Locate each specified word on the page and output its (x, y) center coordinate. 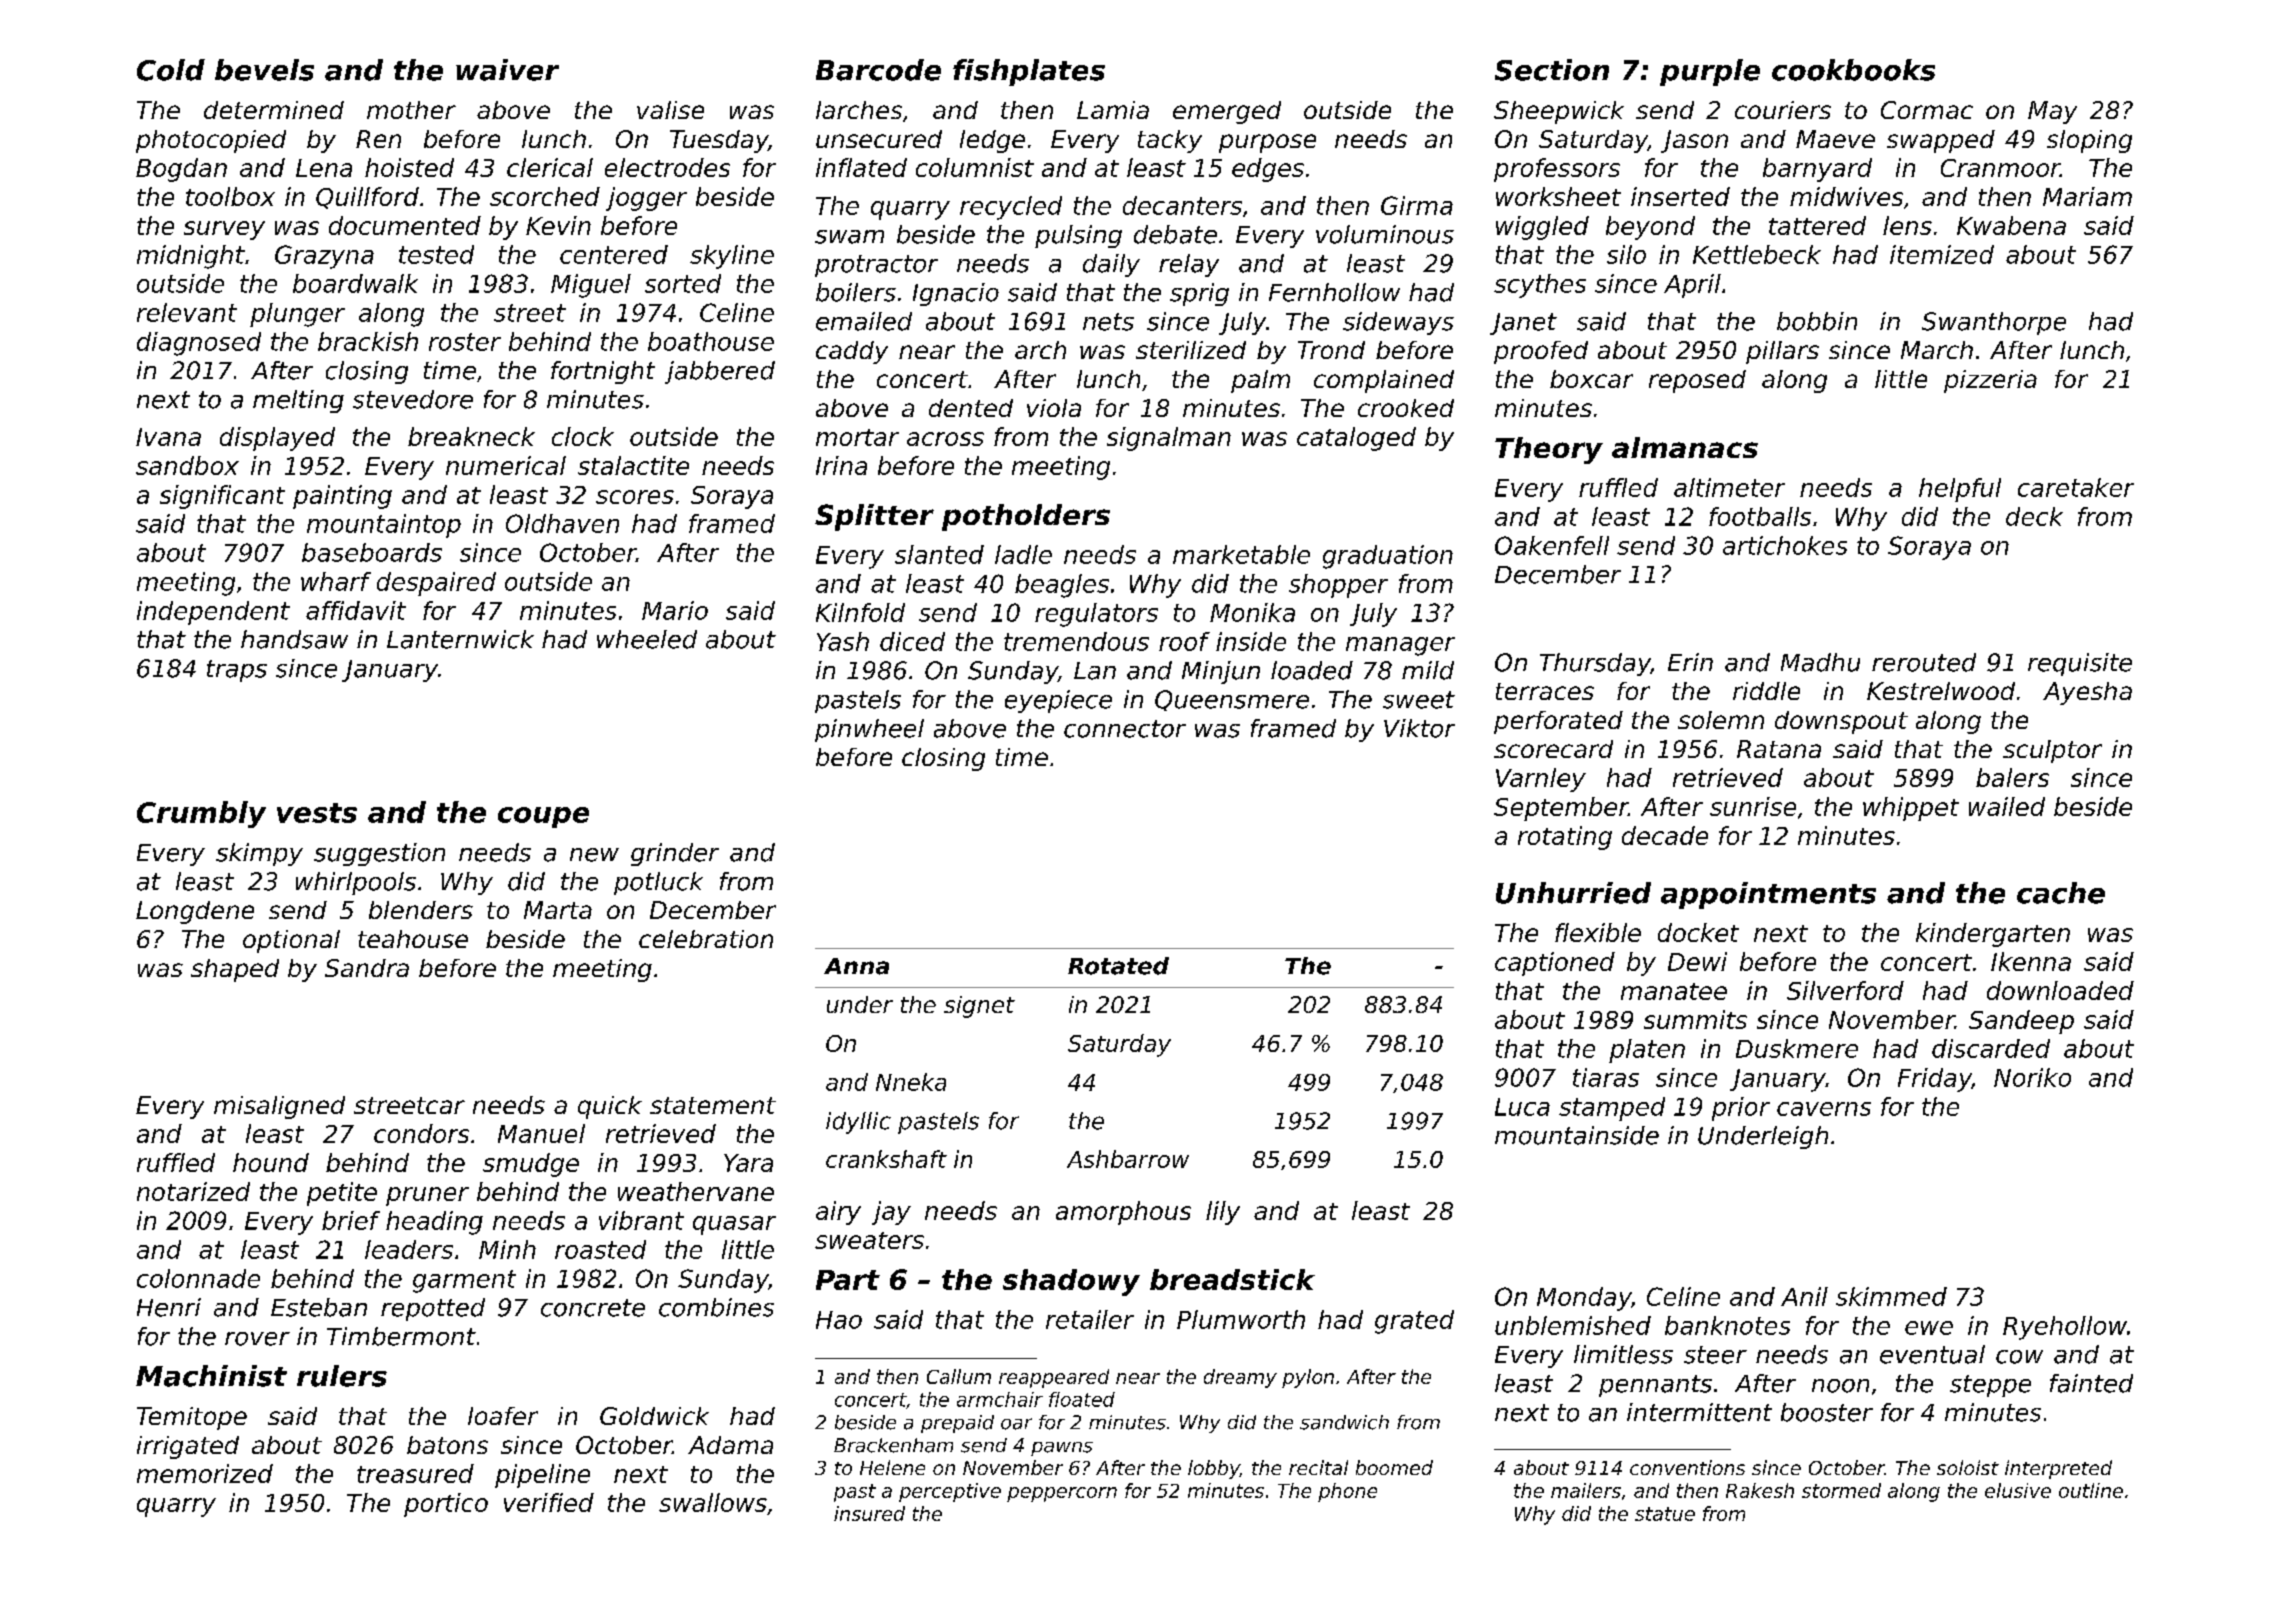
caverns (1824, 1109)
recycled (1011, 208)
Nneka (911, 1082)
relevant (187, 312)
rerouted (1924, 662)
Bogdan (181, 170)
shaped (235, 970)
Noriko (2032, 1077)
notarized (193, 1191)
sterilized (1191, 350)
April (1692, 286)
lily (1223, 1213)
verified (549, 1502)
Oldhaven (562, 523)
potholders (1026, 517)
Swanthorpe (1994, 323)
